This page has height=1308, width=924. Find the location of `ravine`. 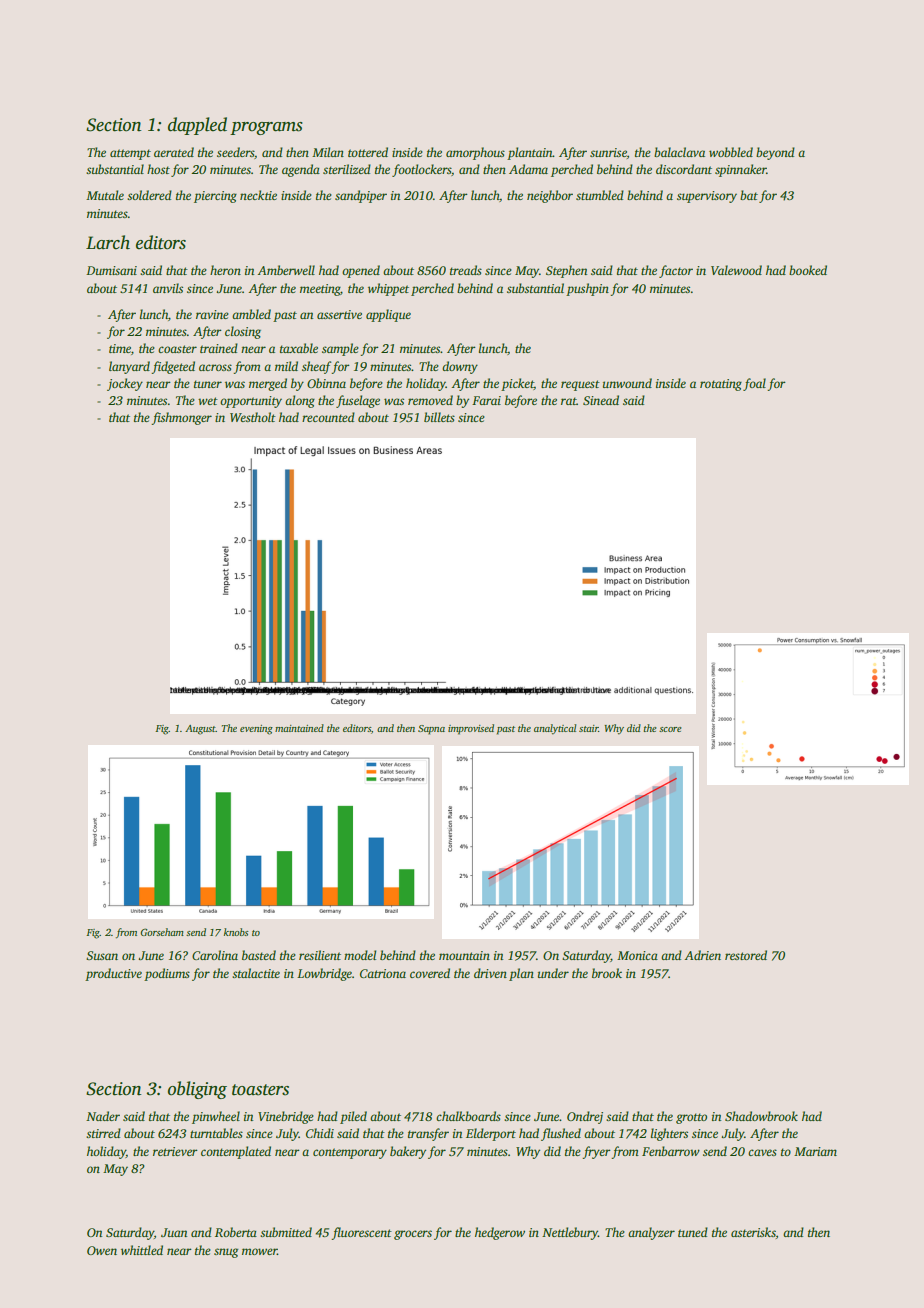

ravine is located at coordinates (212, 314).
